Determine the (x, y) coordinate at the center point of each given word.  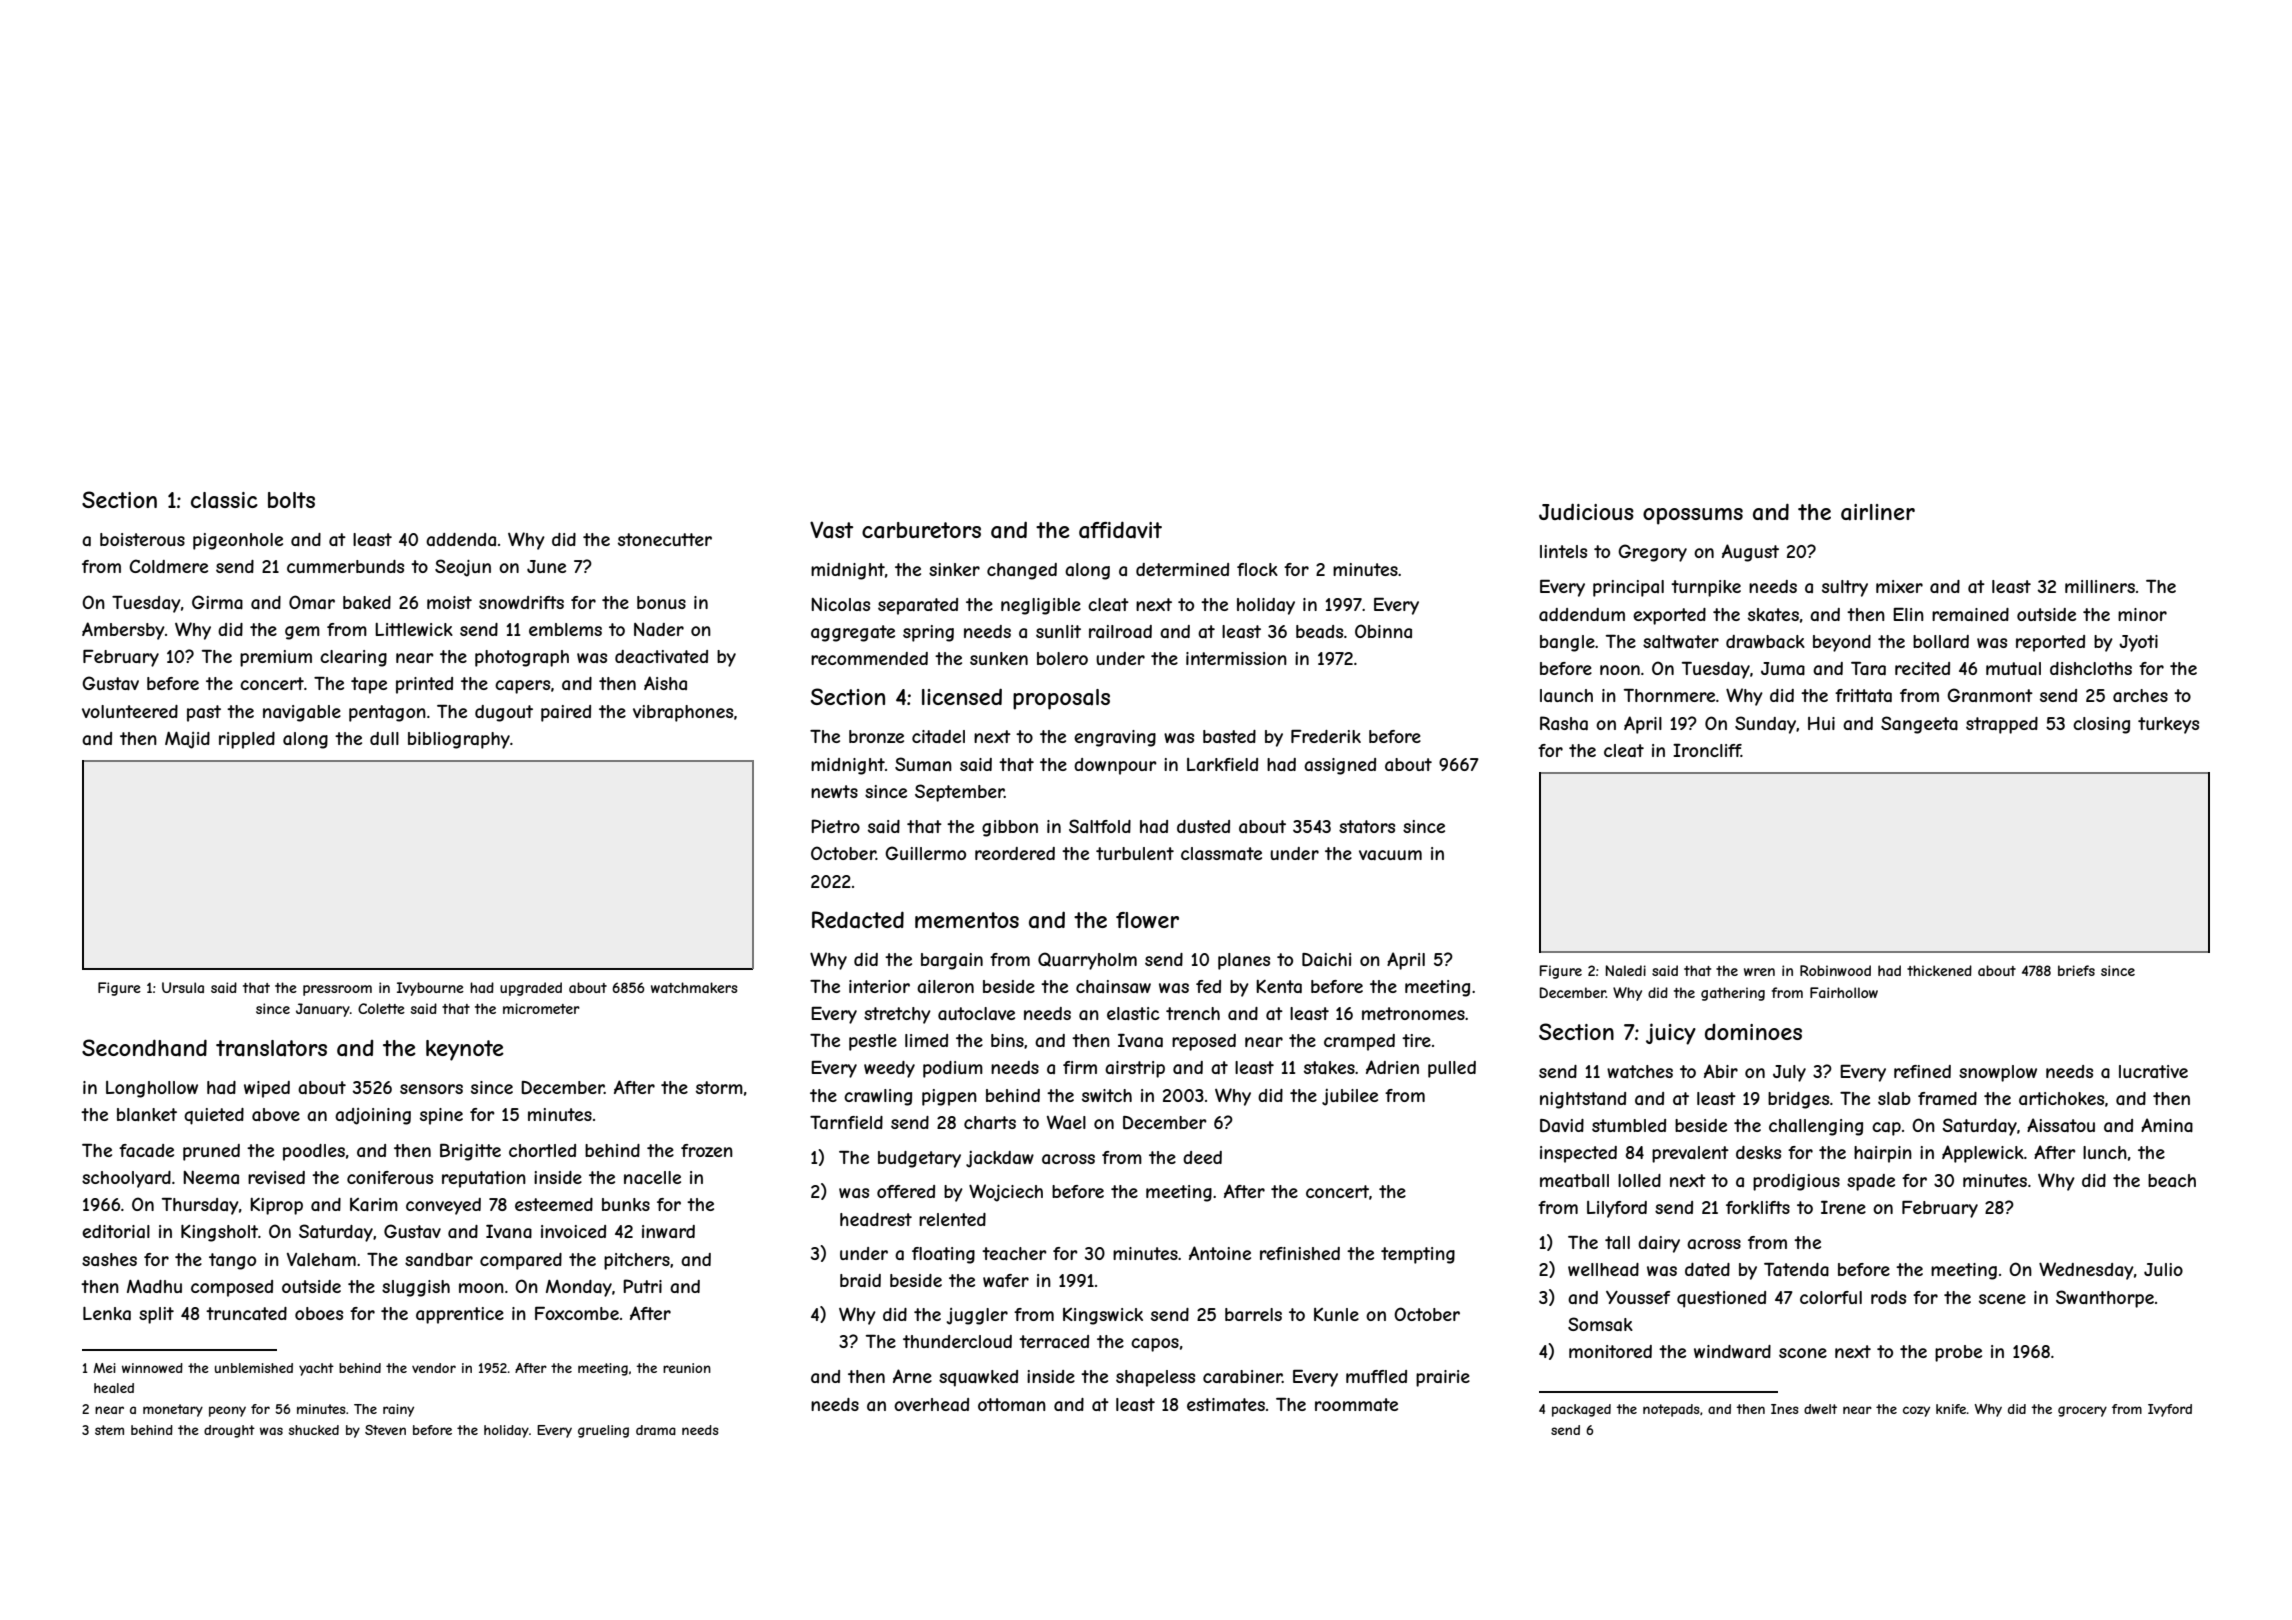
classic (224, 500)
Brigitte (470, 1152)
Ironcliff (1707, 750)
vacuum (1390, 855)
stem (109, 1430)
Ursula (183, 987)
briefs (2076, 970)
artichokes (2061, 1098)
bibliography (459, 740)
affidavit (1120, 530)
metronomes (1413, 1013)
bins (1007, 1040)
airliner (1878, 512)
